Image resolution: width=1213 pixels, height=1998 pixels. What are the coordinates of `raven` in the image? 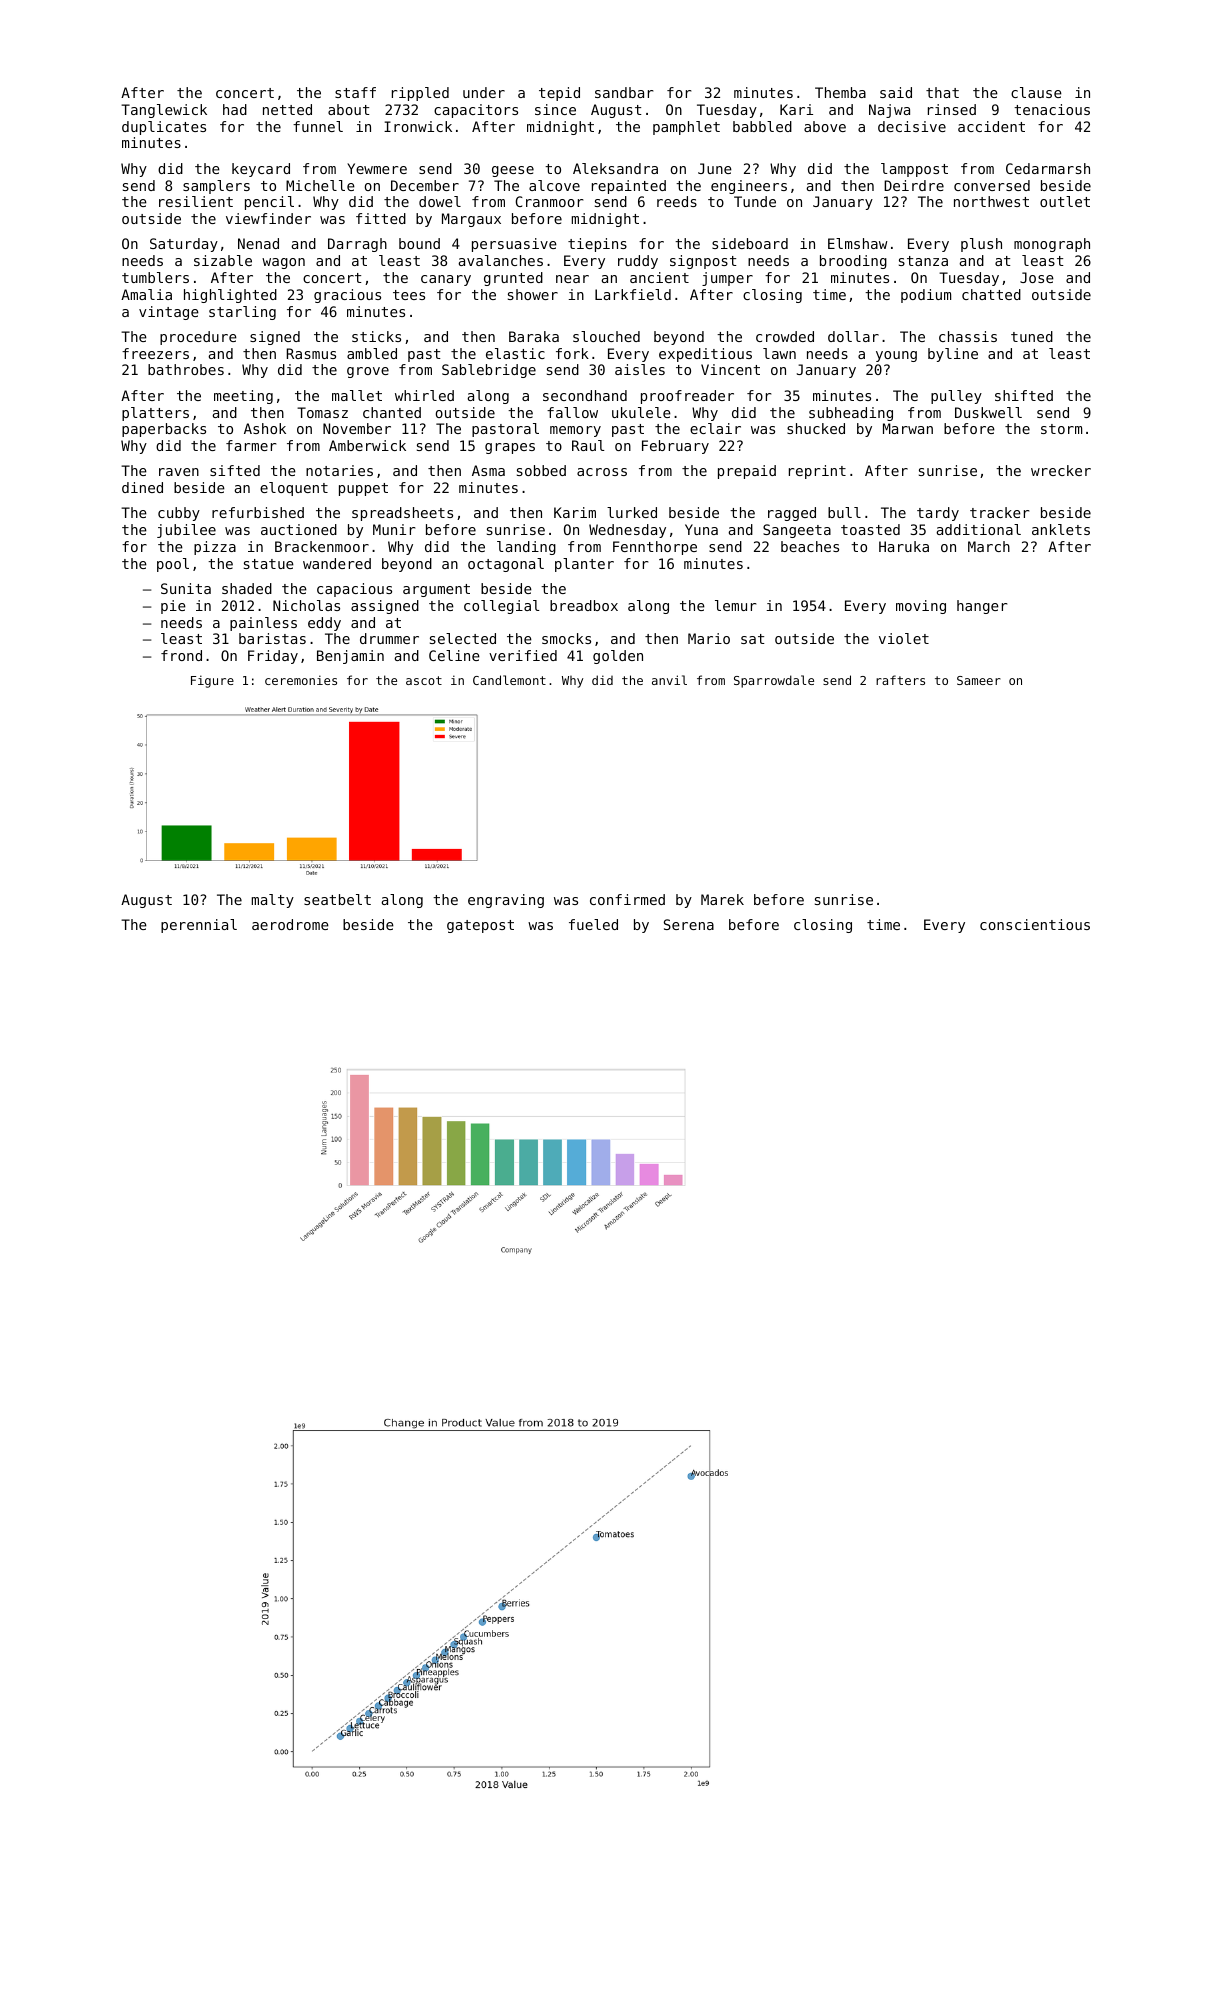 It's located at (179, 472).
